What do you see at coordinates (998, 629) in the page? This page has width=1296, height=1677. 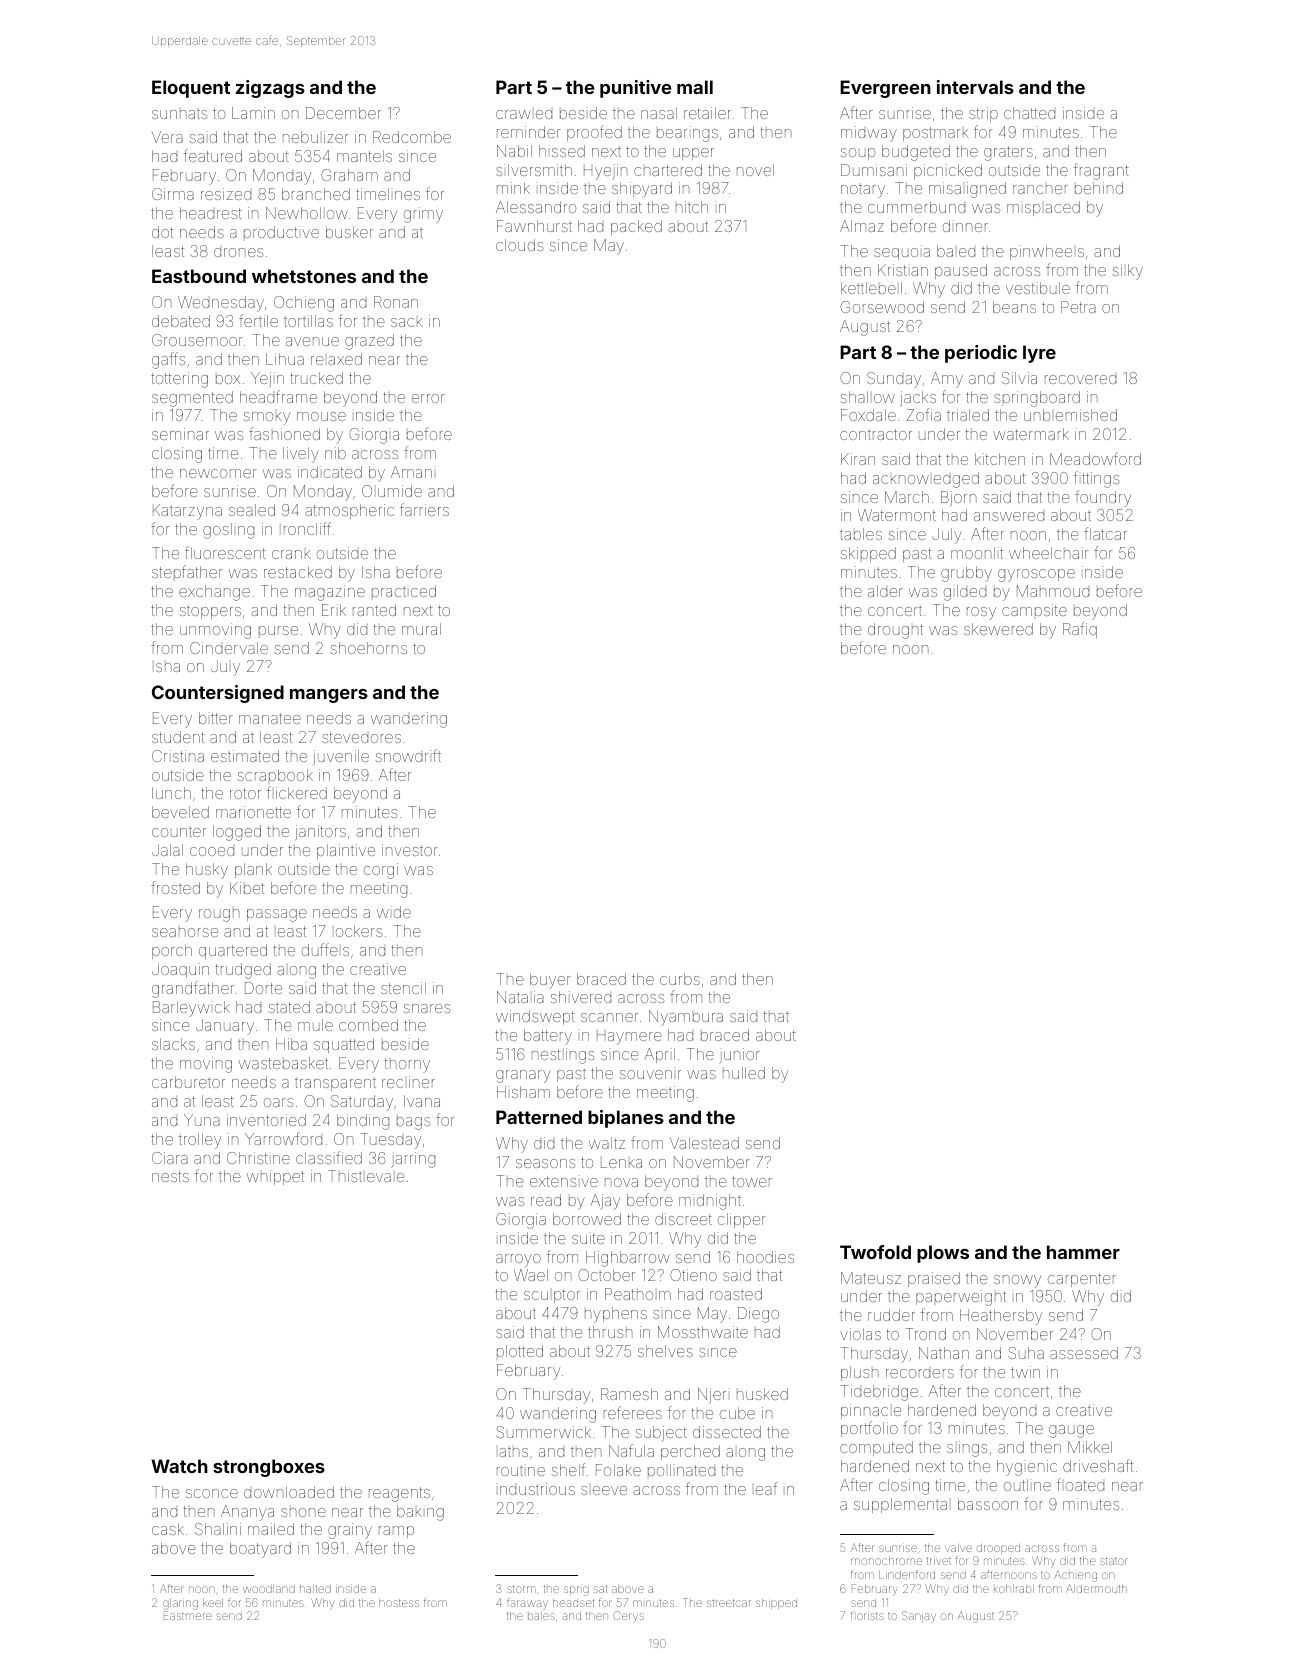 I see `skewered` at bounding box center [998, 629].
